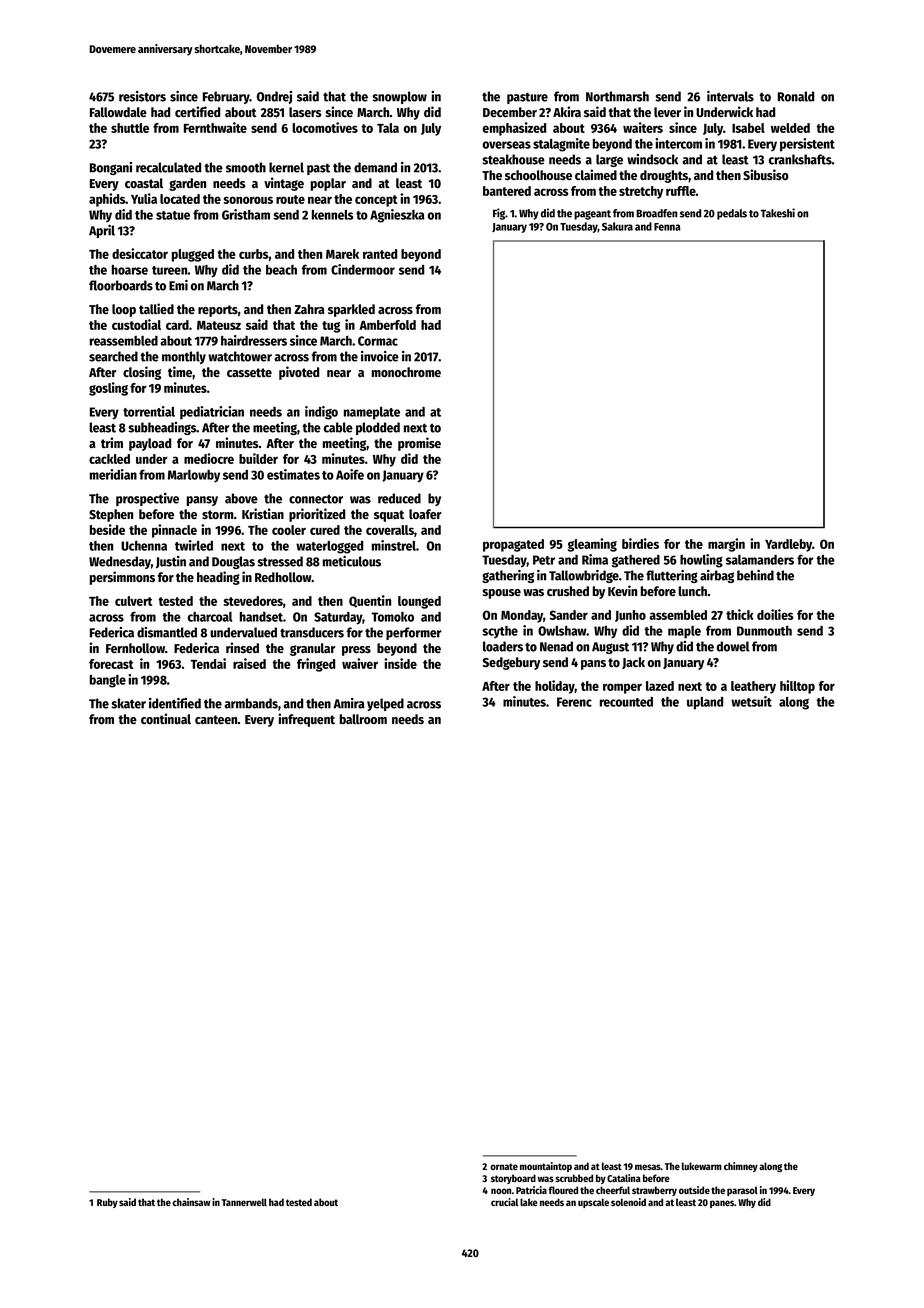 The height and width of the screenshot is (1308, 924). I want to click on continual, so click(166, 718).
